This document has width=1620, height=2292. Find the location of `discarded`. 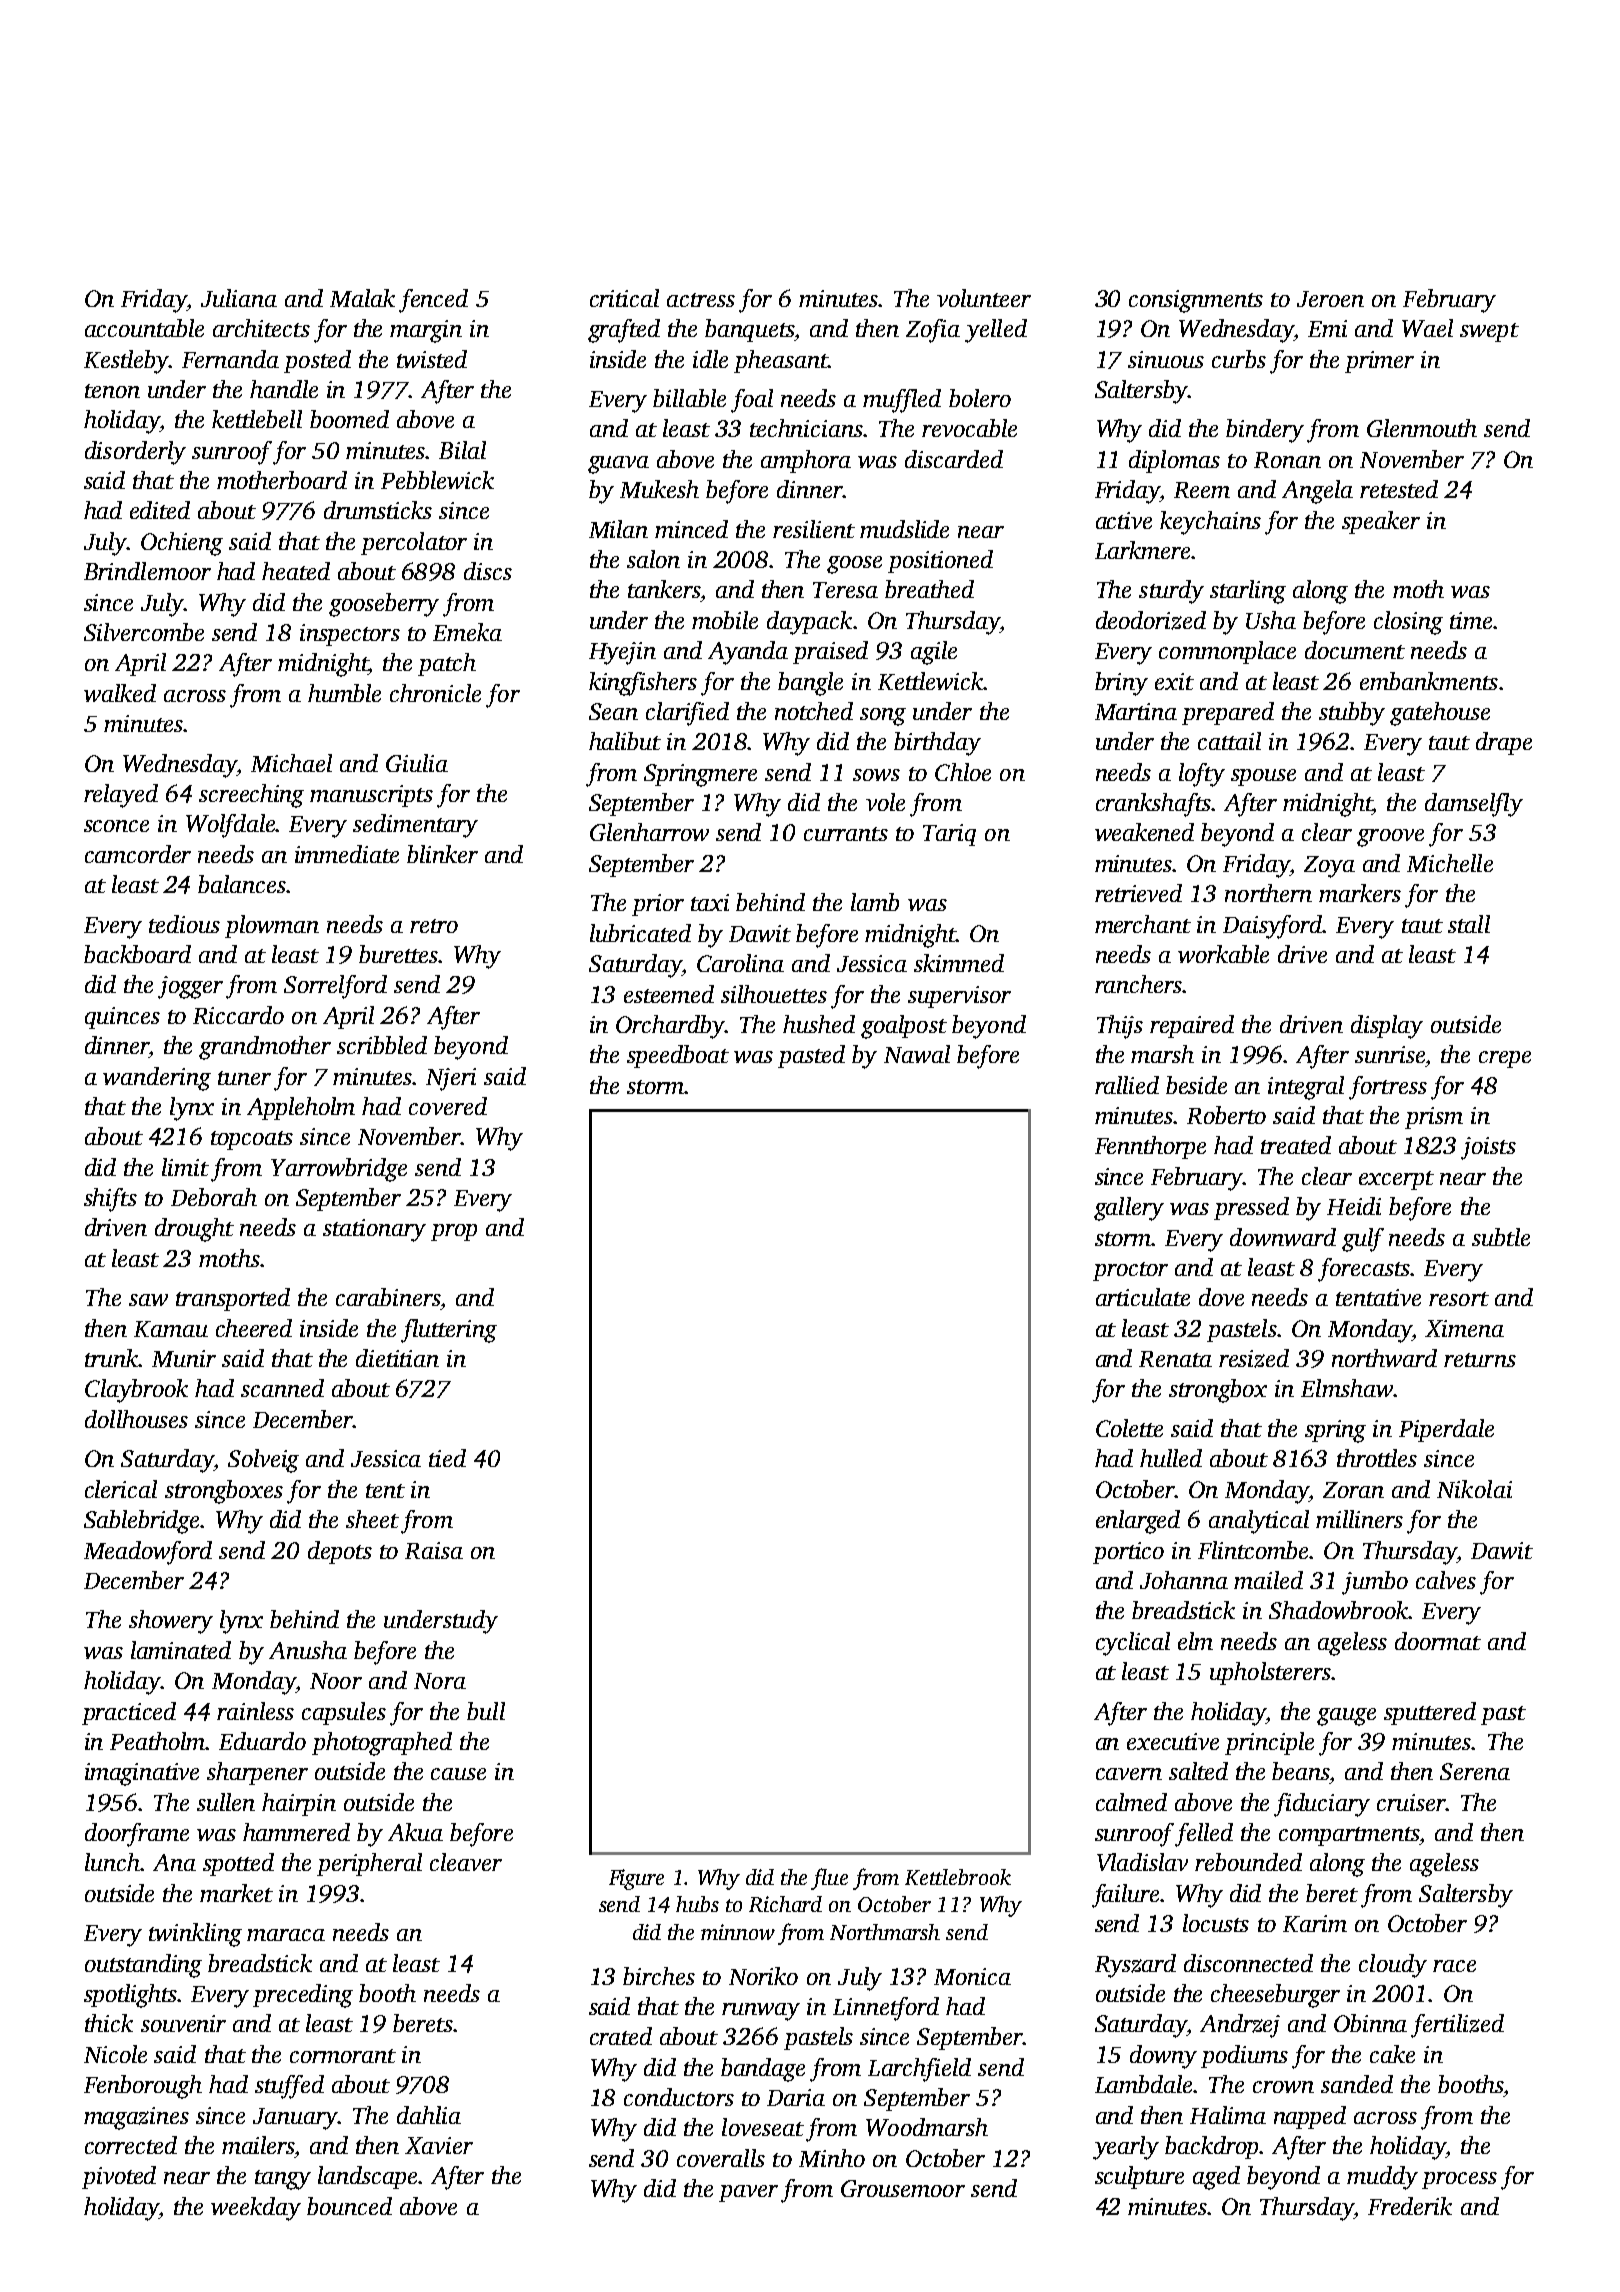

discarded is located at coordinates (954, 459).
